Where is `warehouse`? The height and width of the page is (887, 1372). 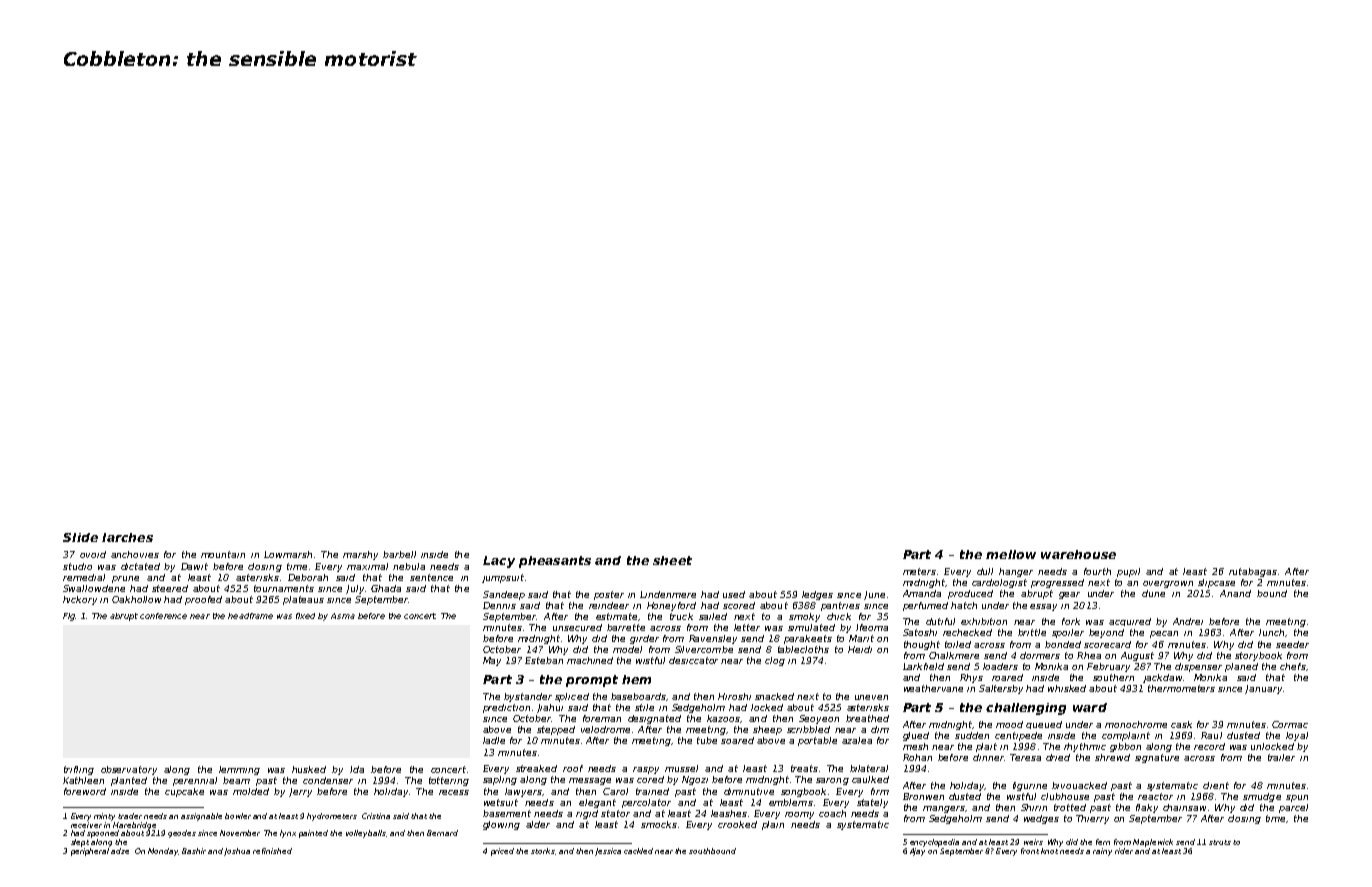 warehouse is located at coordinates (1078, 554).
